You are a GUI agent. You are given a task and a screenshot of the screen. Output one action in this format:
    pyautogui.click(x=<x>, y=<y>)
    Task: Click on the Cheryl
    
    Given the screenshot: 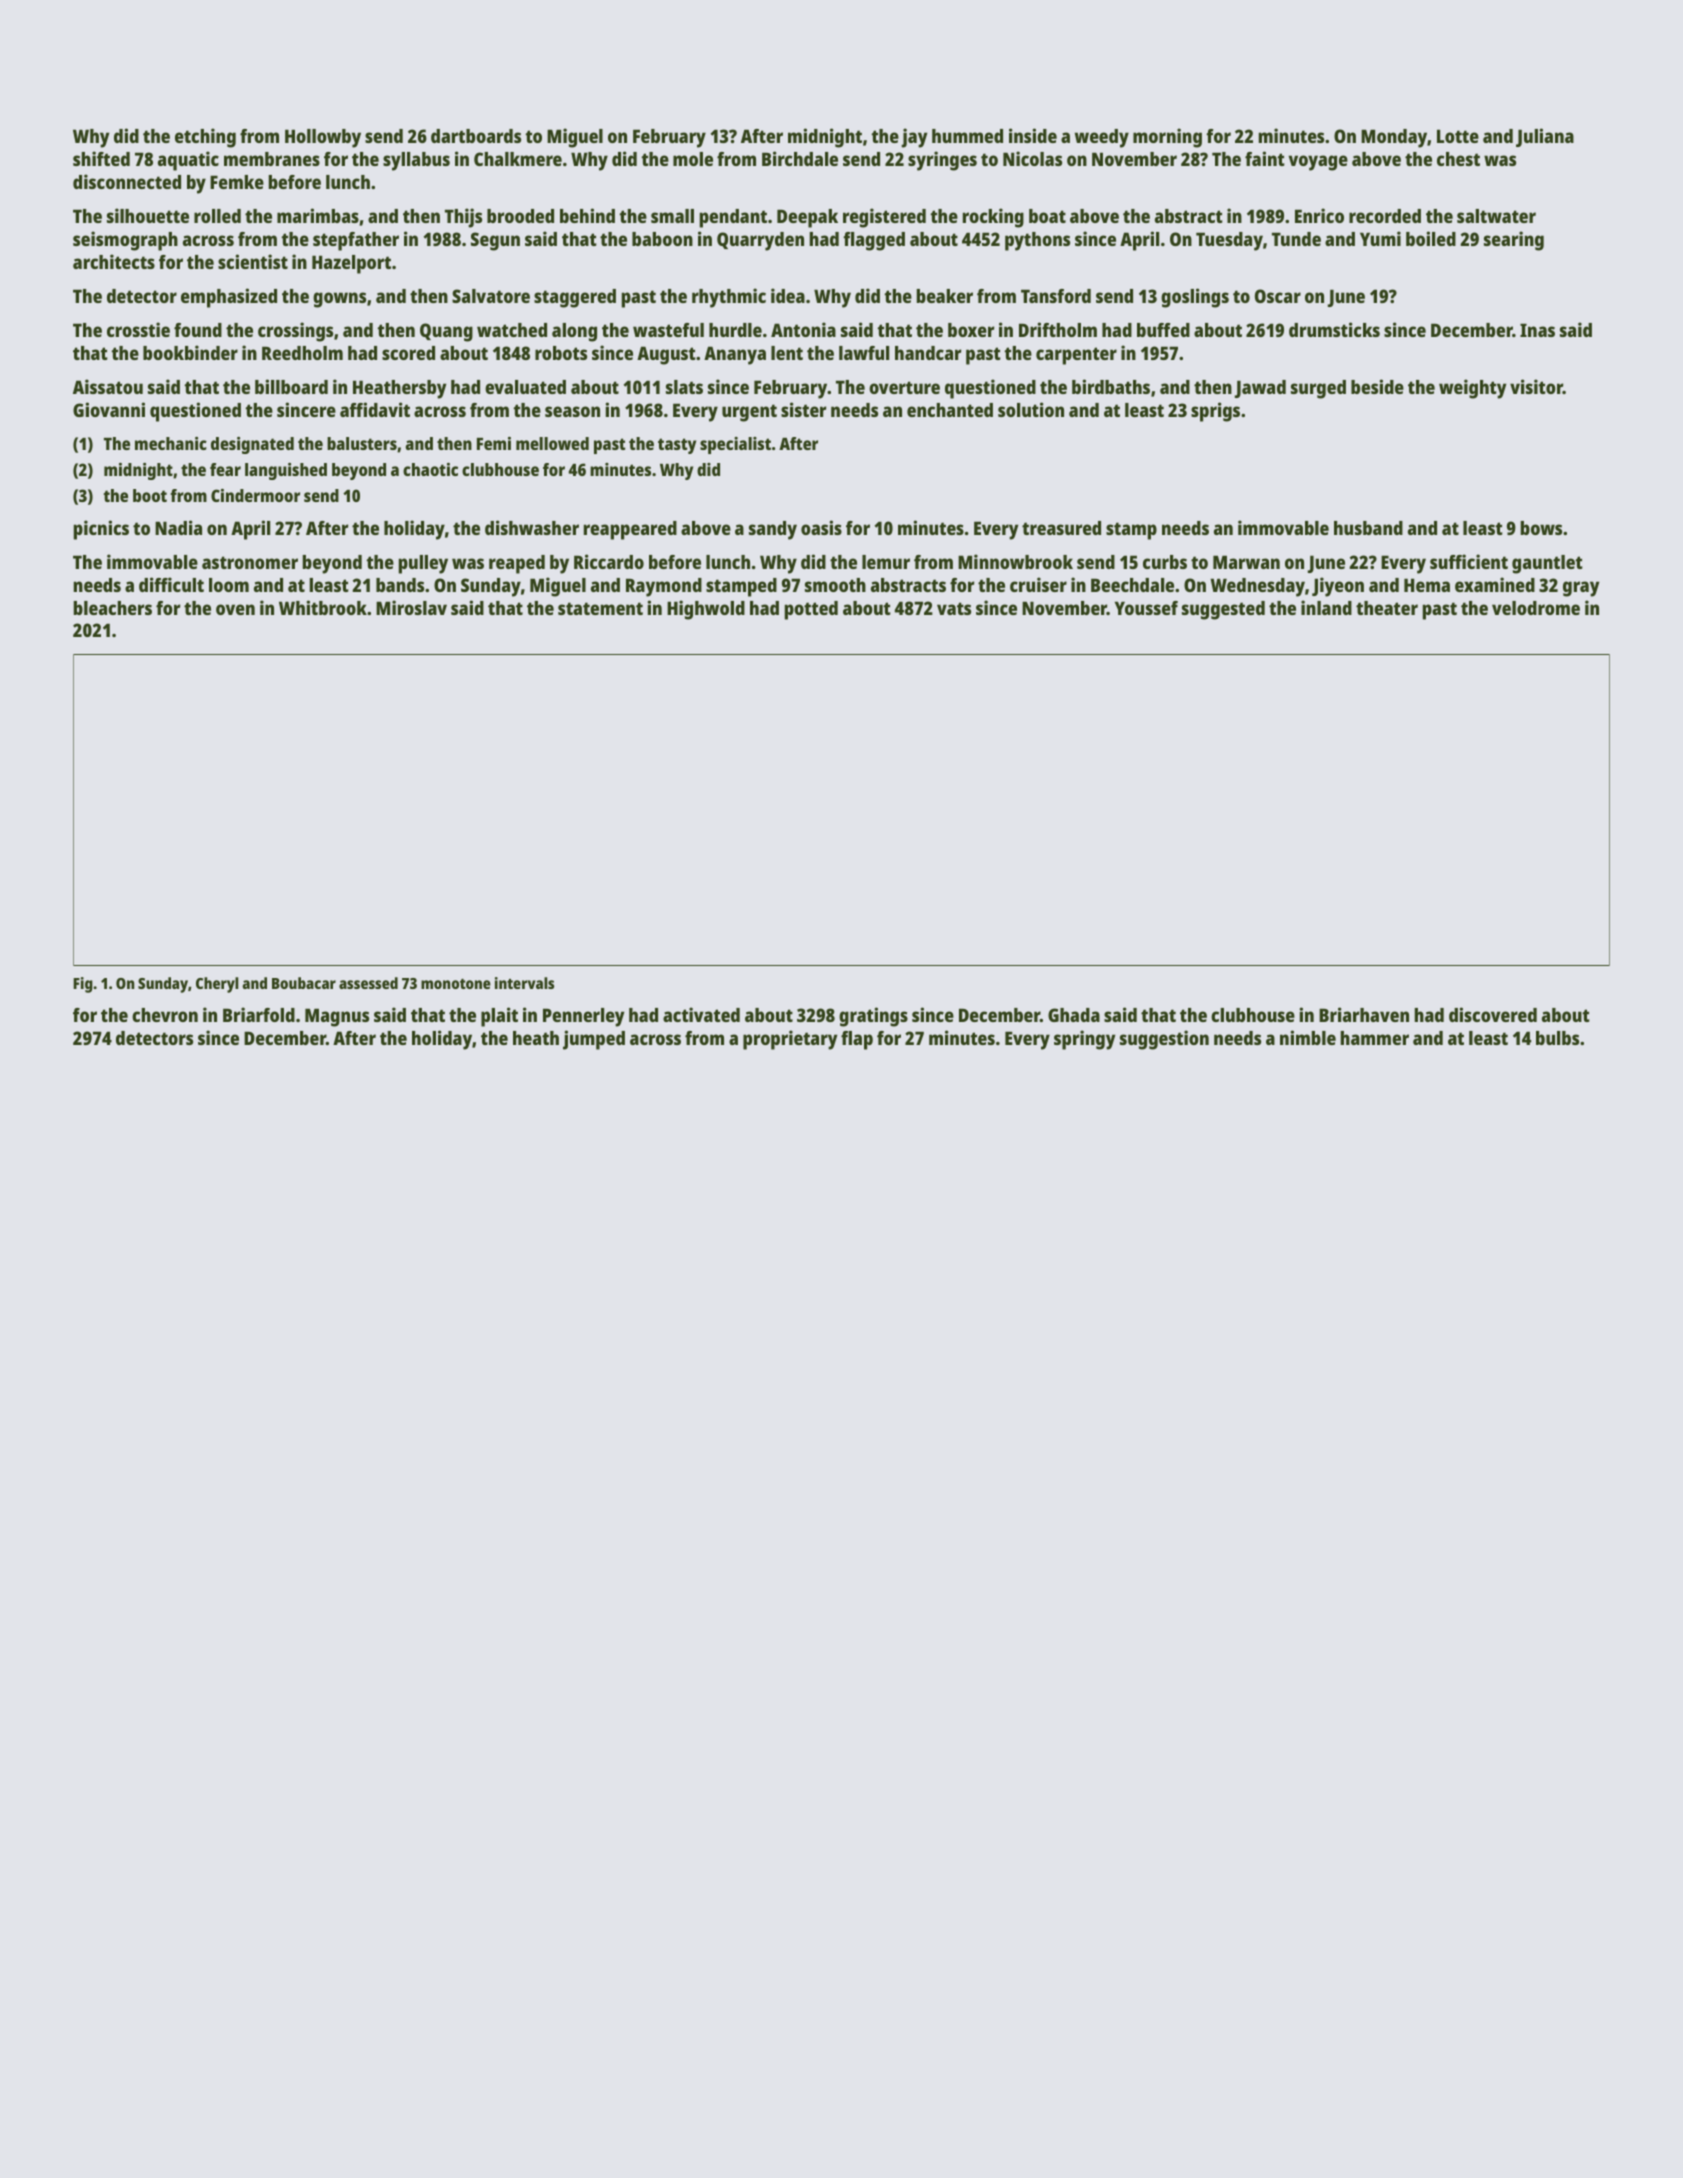 What is the action you would take?
    pyautogui.click(x=217, y=985)
